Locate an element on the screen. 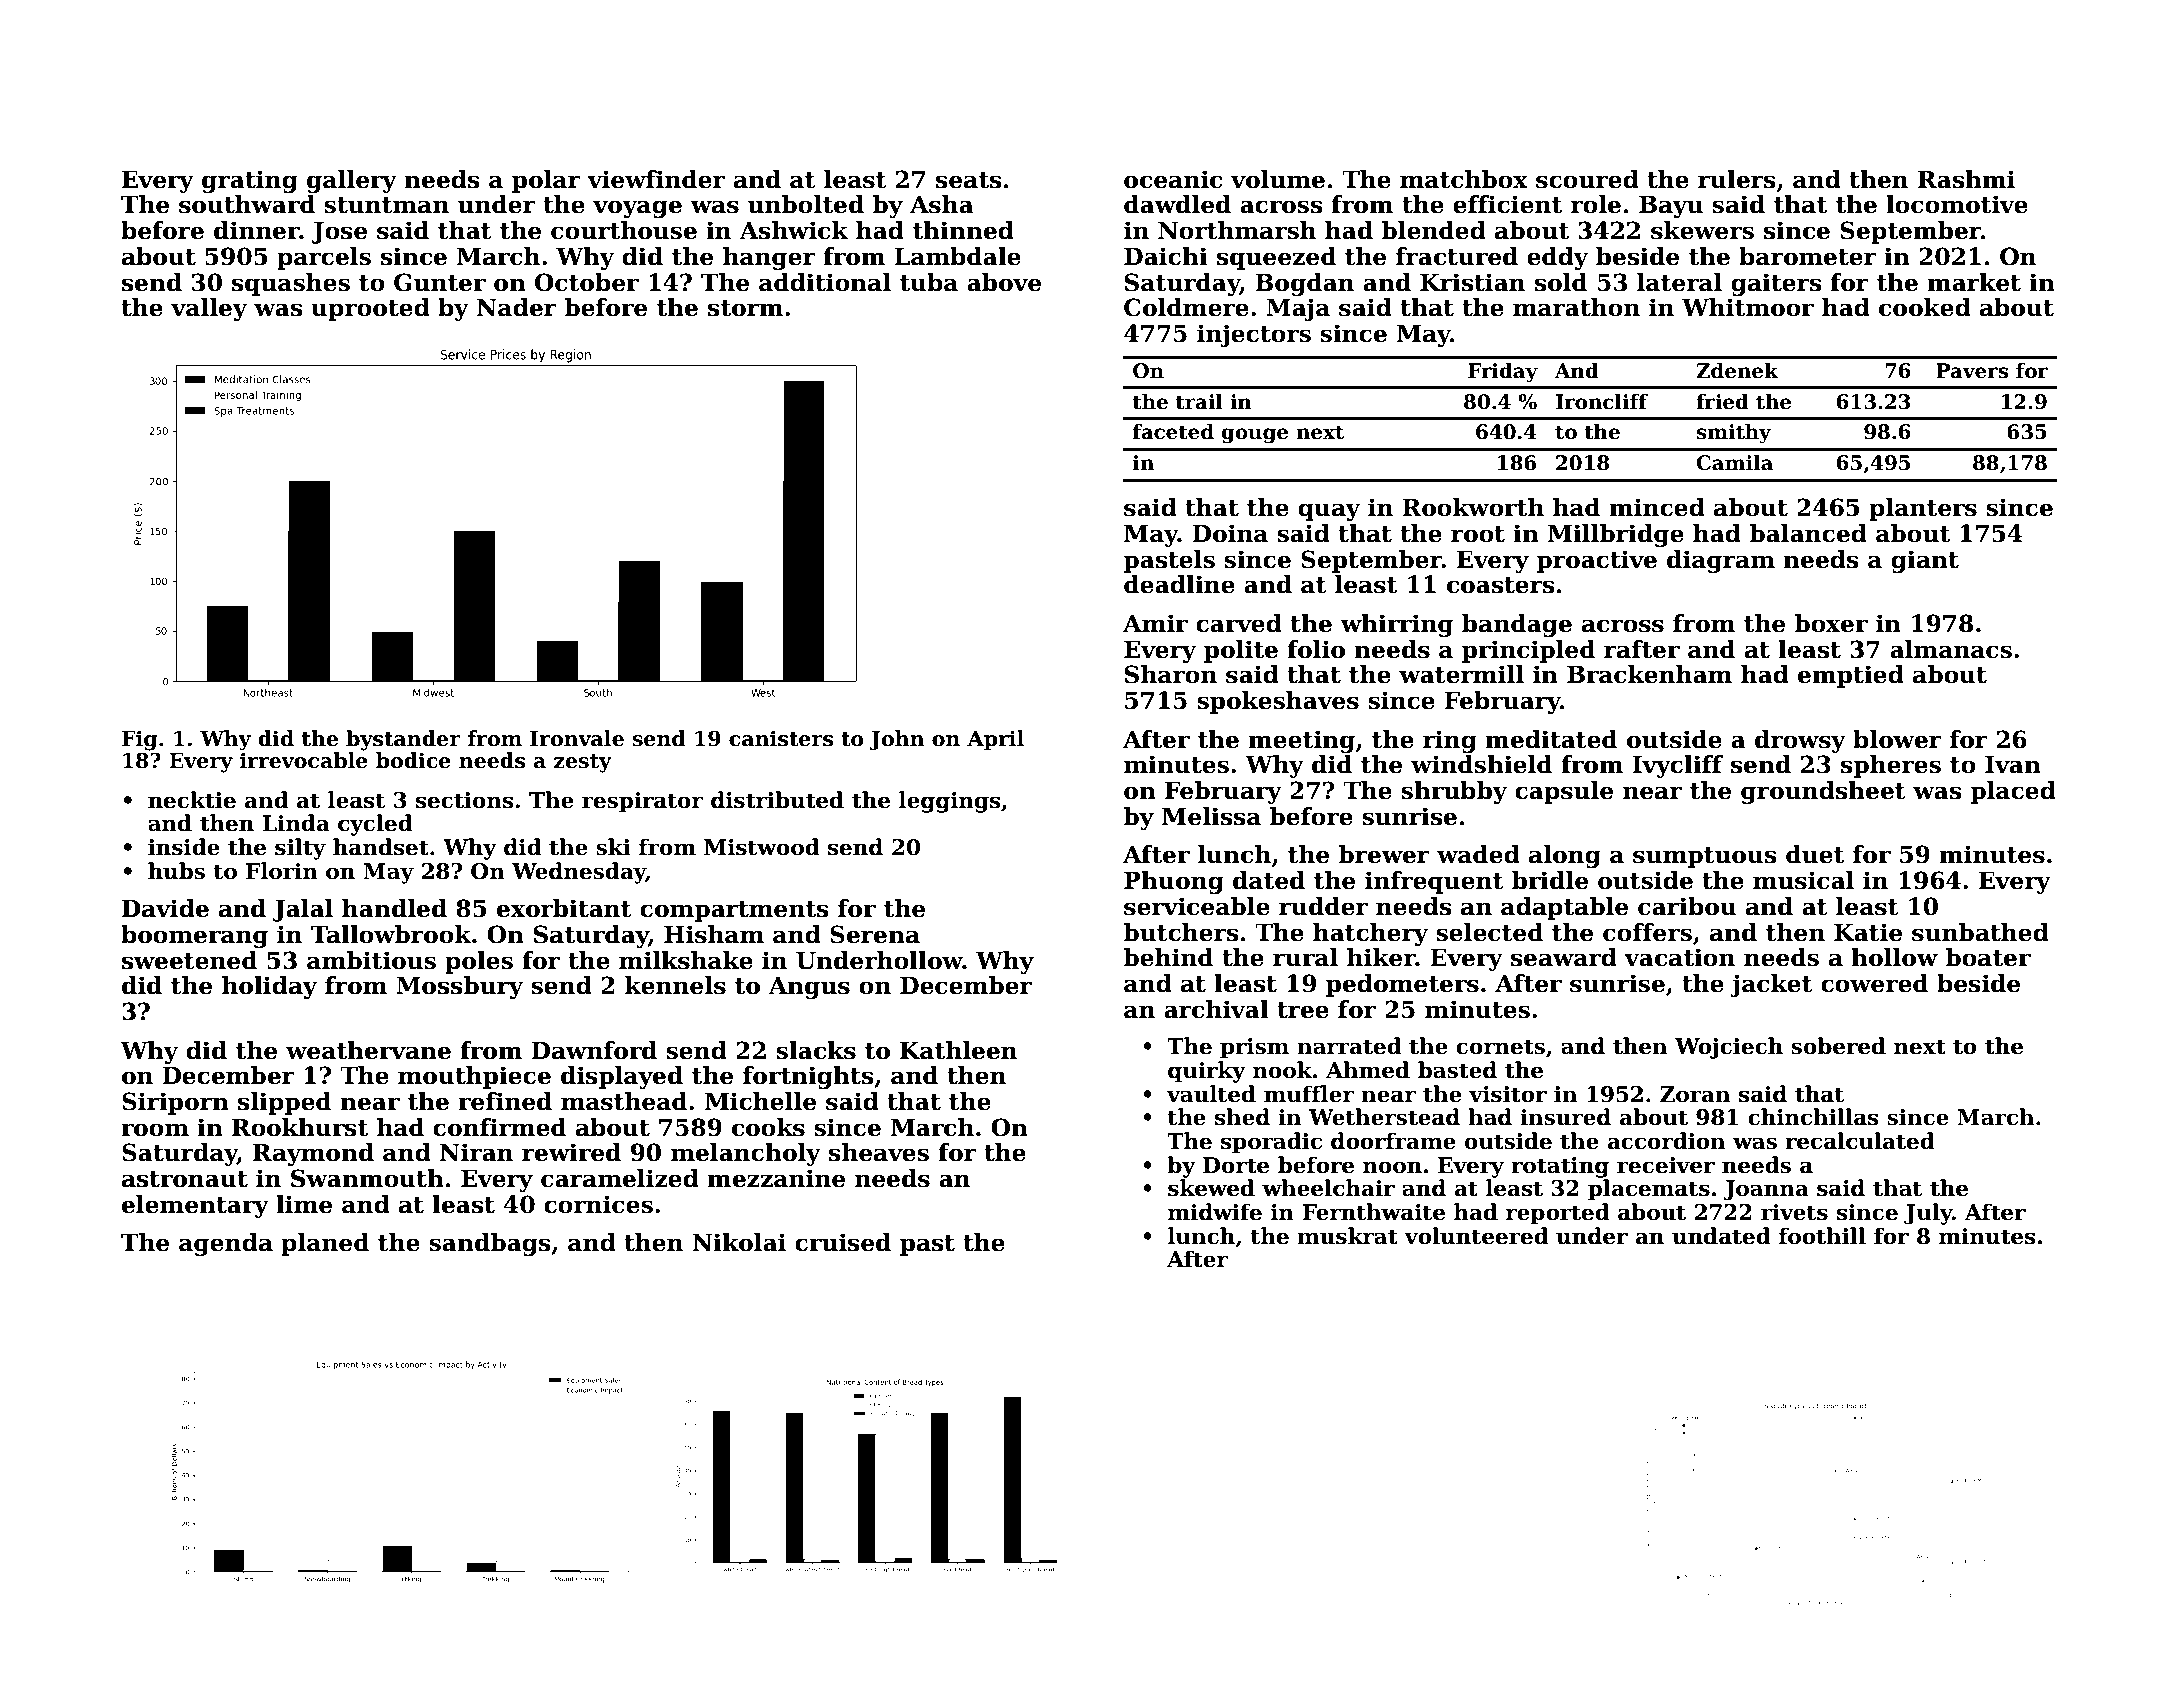 This screenshot has width=2178, height=1683. storm is located at coordinates (746, 308).
